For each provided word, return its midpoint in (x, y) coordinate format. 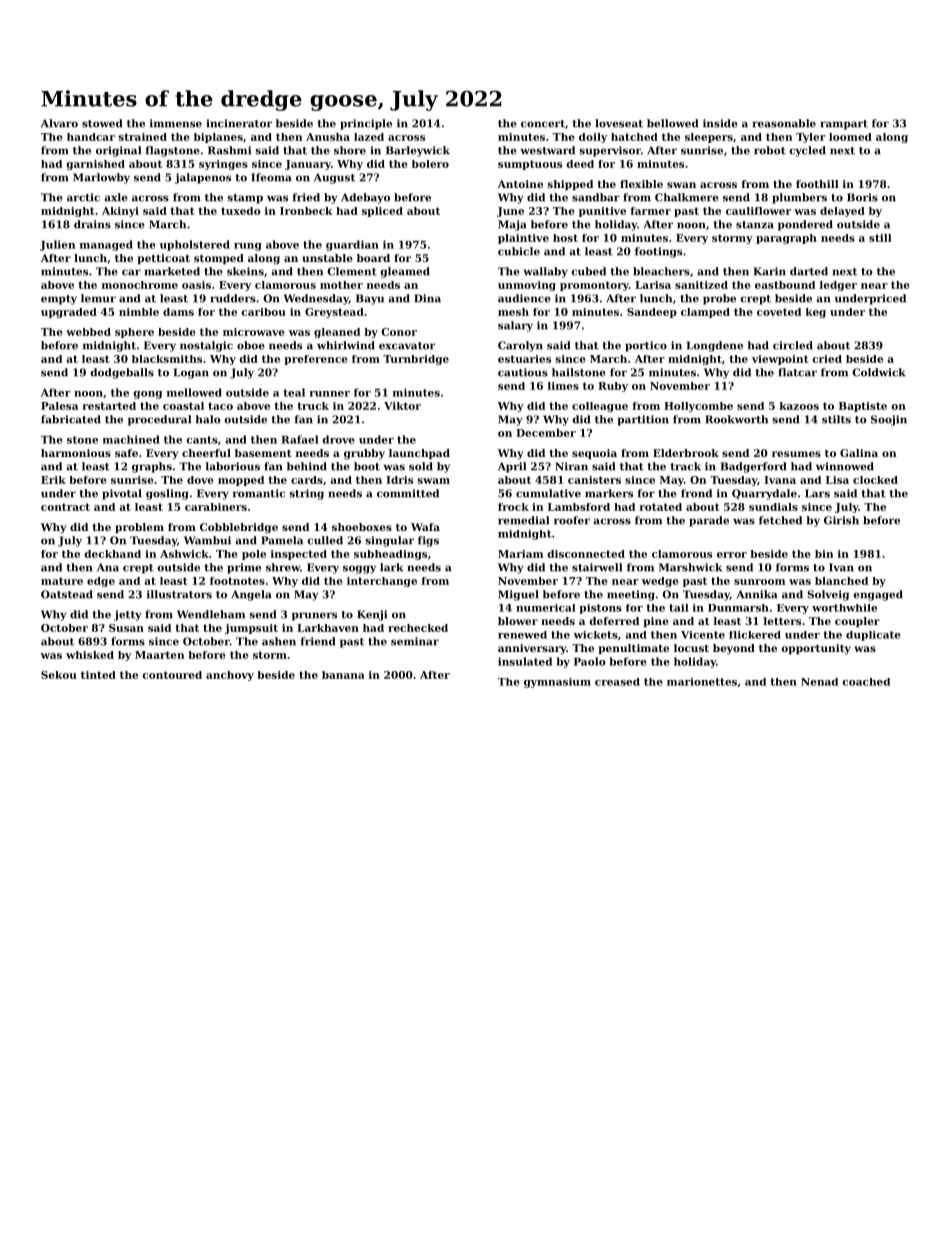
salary (515, 326)
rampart (844, 125)
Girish (841, 520)
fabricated (71, 419)
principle (366, 124)
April (512, 467)
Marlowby (101, 178)
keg (816, 313)
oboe (251, 345)
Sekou (59, 675)
